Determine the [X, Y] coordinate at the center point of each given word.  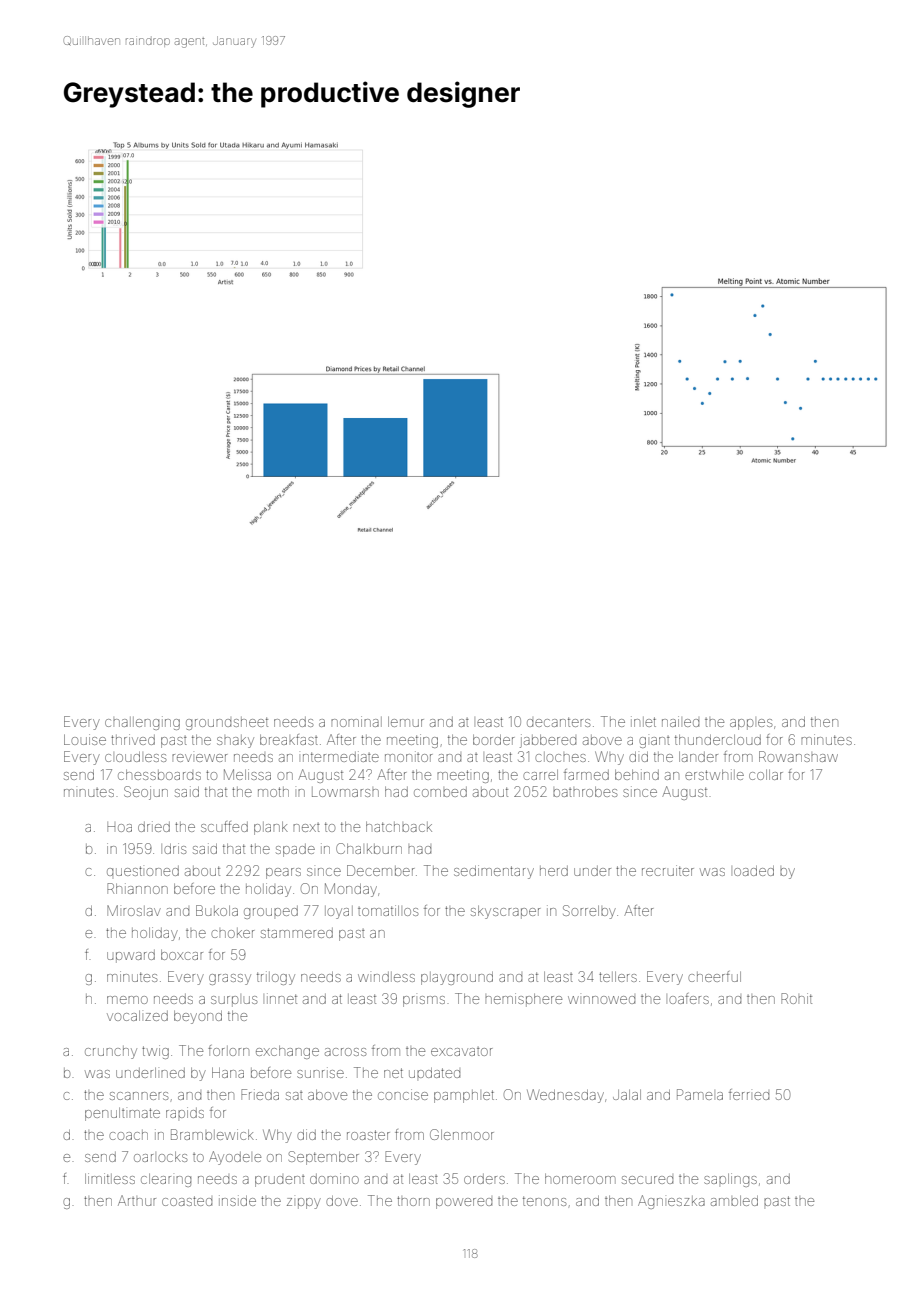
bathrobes [585, 792]
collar [766, 775]
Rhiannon [137, 888]
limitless [110, 1178]
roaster [368, 1135]
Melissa [247, 774]
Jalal [627, 1095]
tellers [618, 977]
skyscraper [505, 912]
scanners [139, 1096]
